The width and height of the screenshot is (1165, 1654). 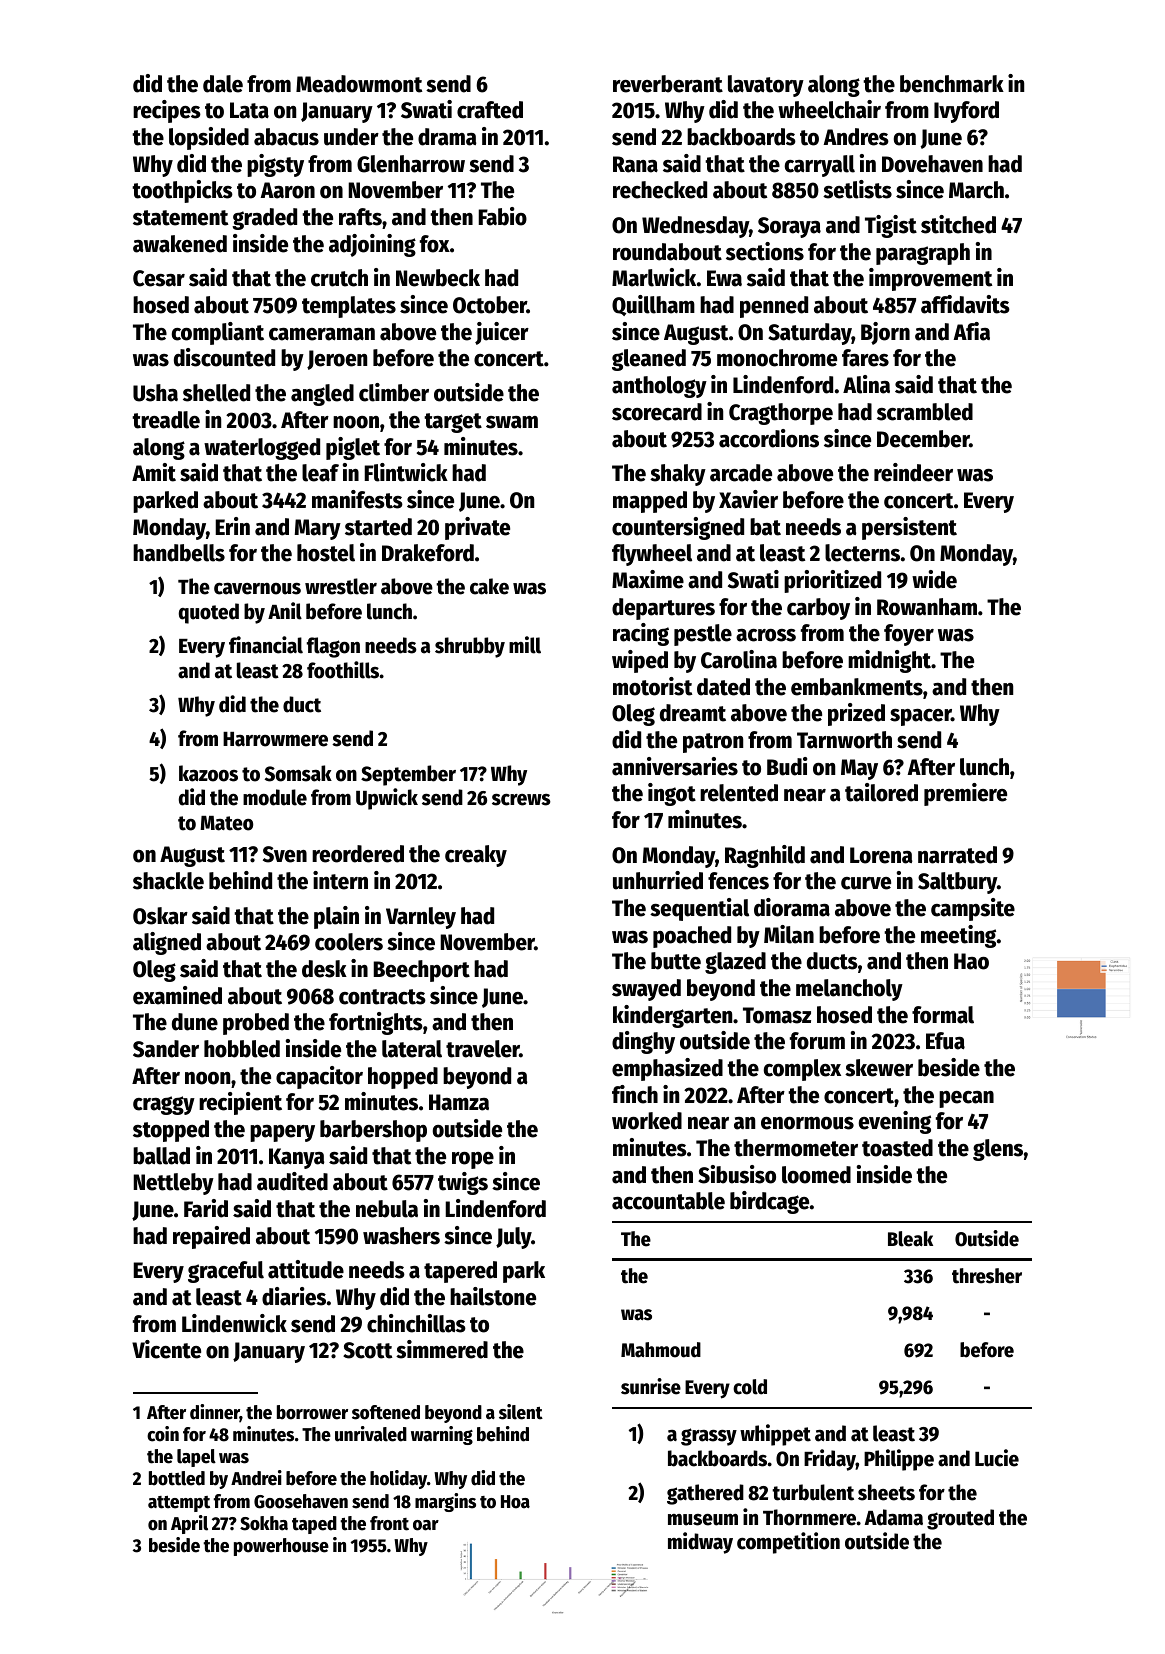 I want to click on Lorena, so click(x=881, y=855).
